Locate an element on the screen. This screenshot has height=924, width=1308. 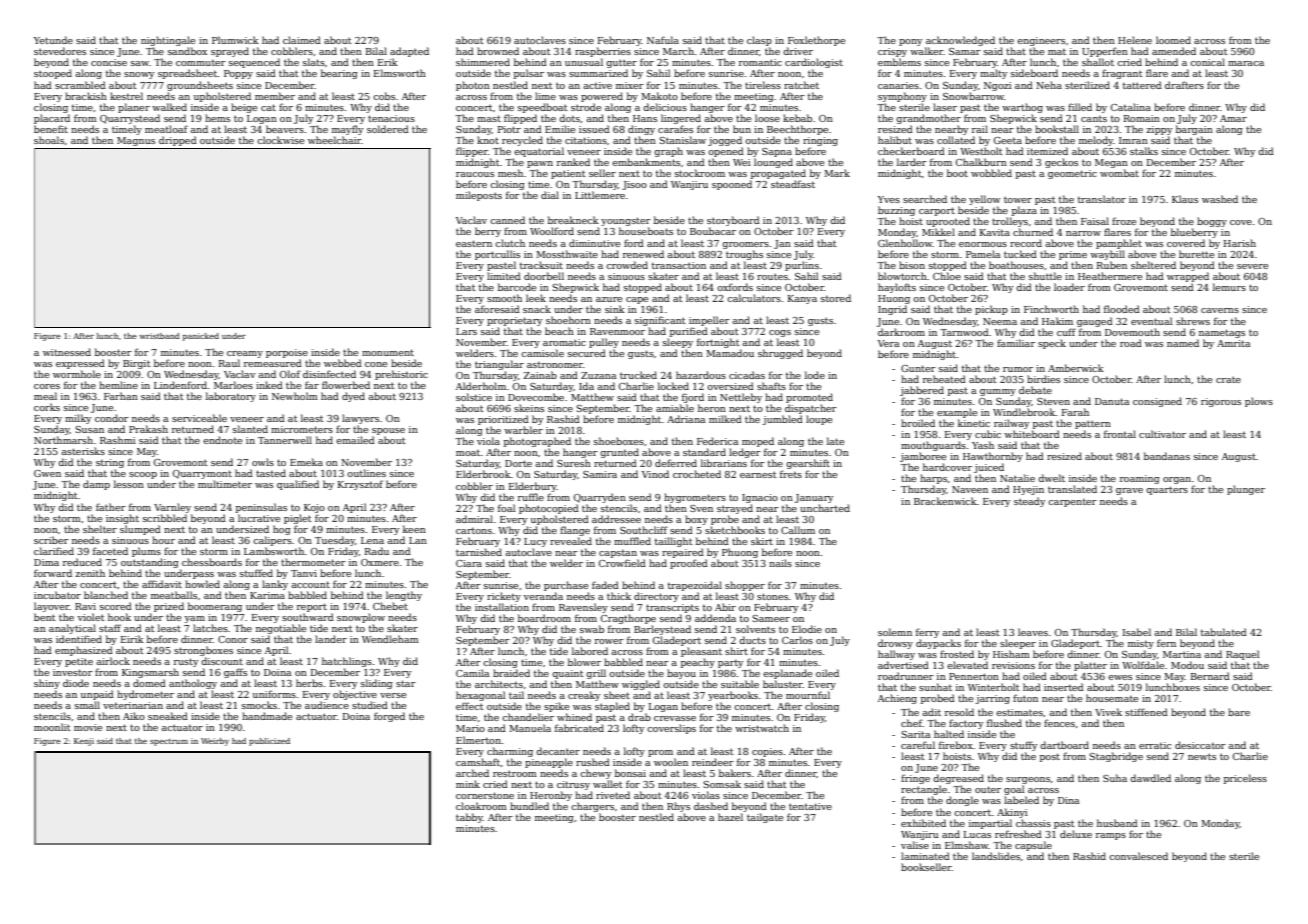
purchase is located at coordinates (566, 586).
